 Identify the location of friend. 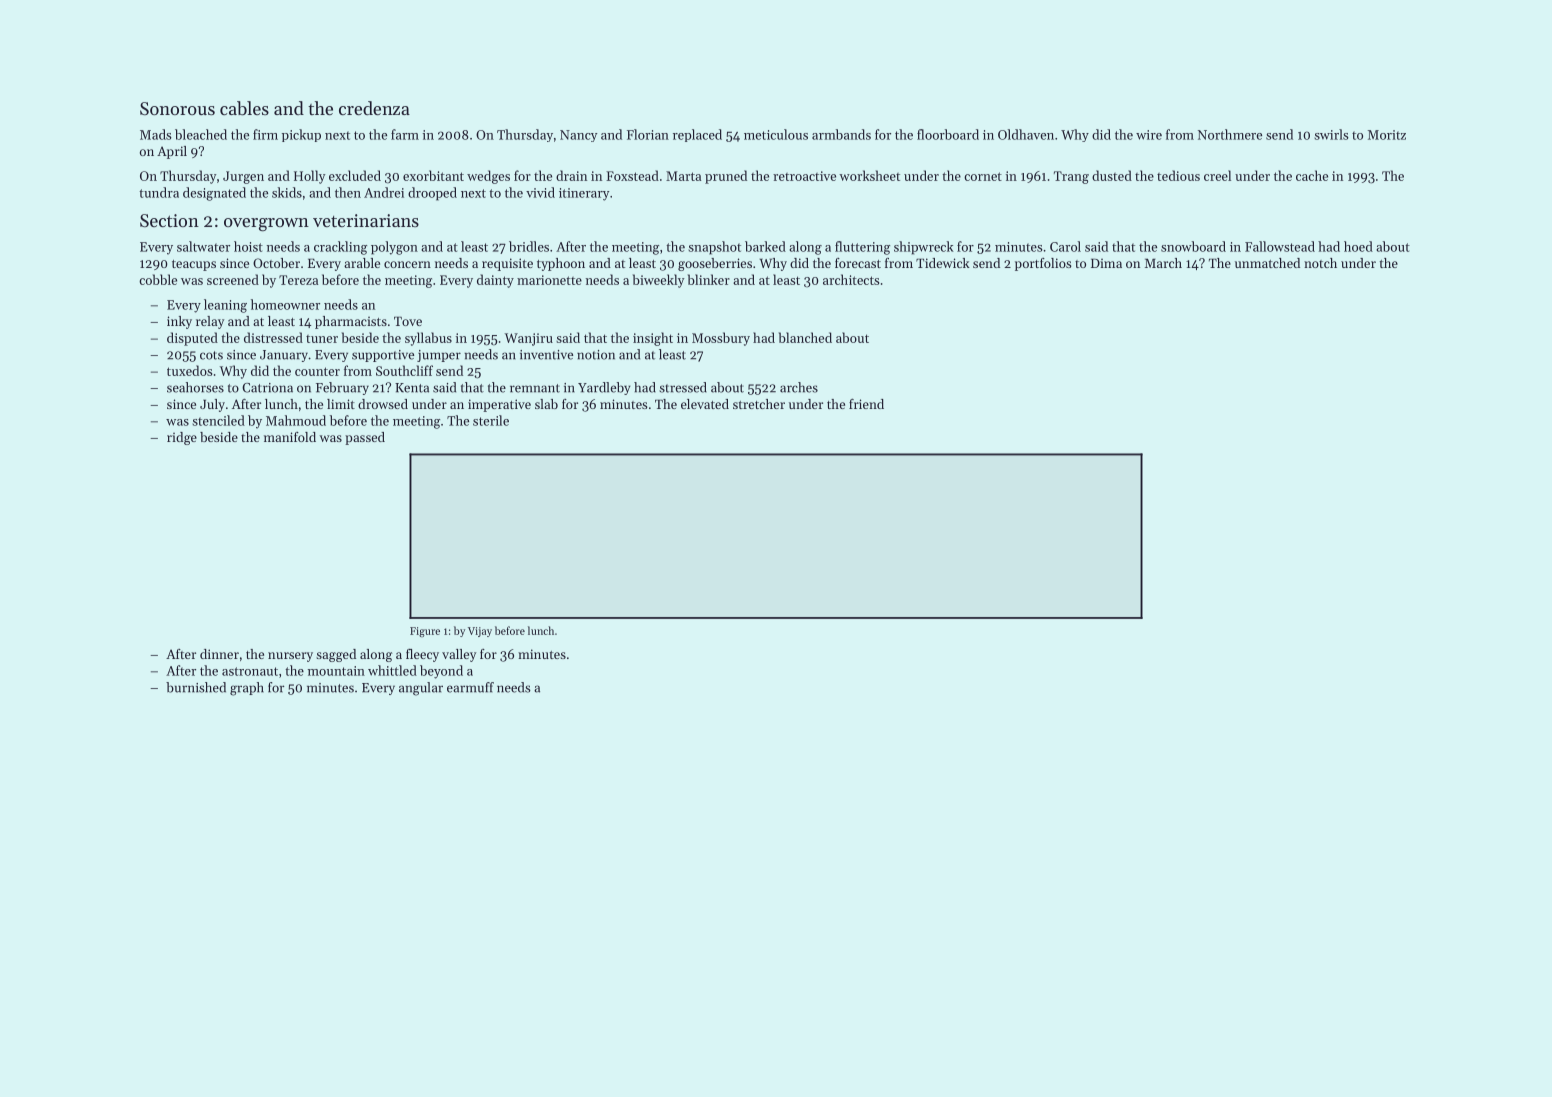
(866, 404).
